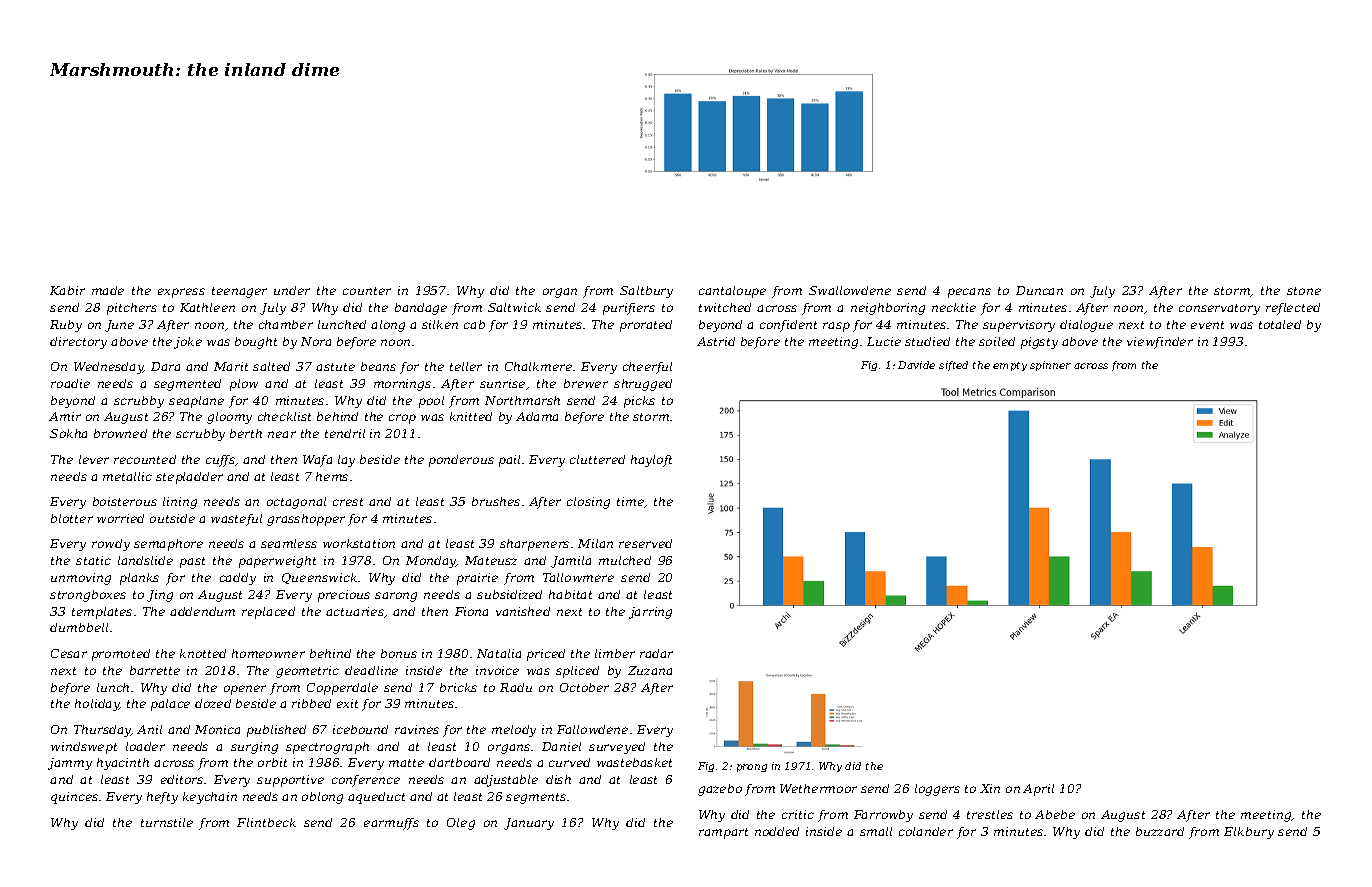 The height and width of the document is (887, 1372). Describe the element at coordinates (78, 343) in the document. I see `directory` at that location.
